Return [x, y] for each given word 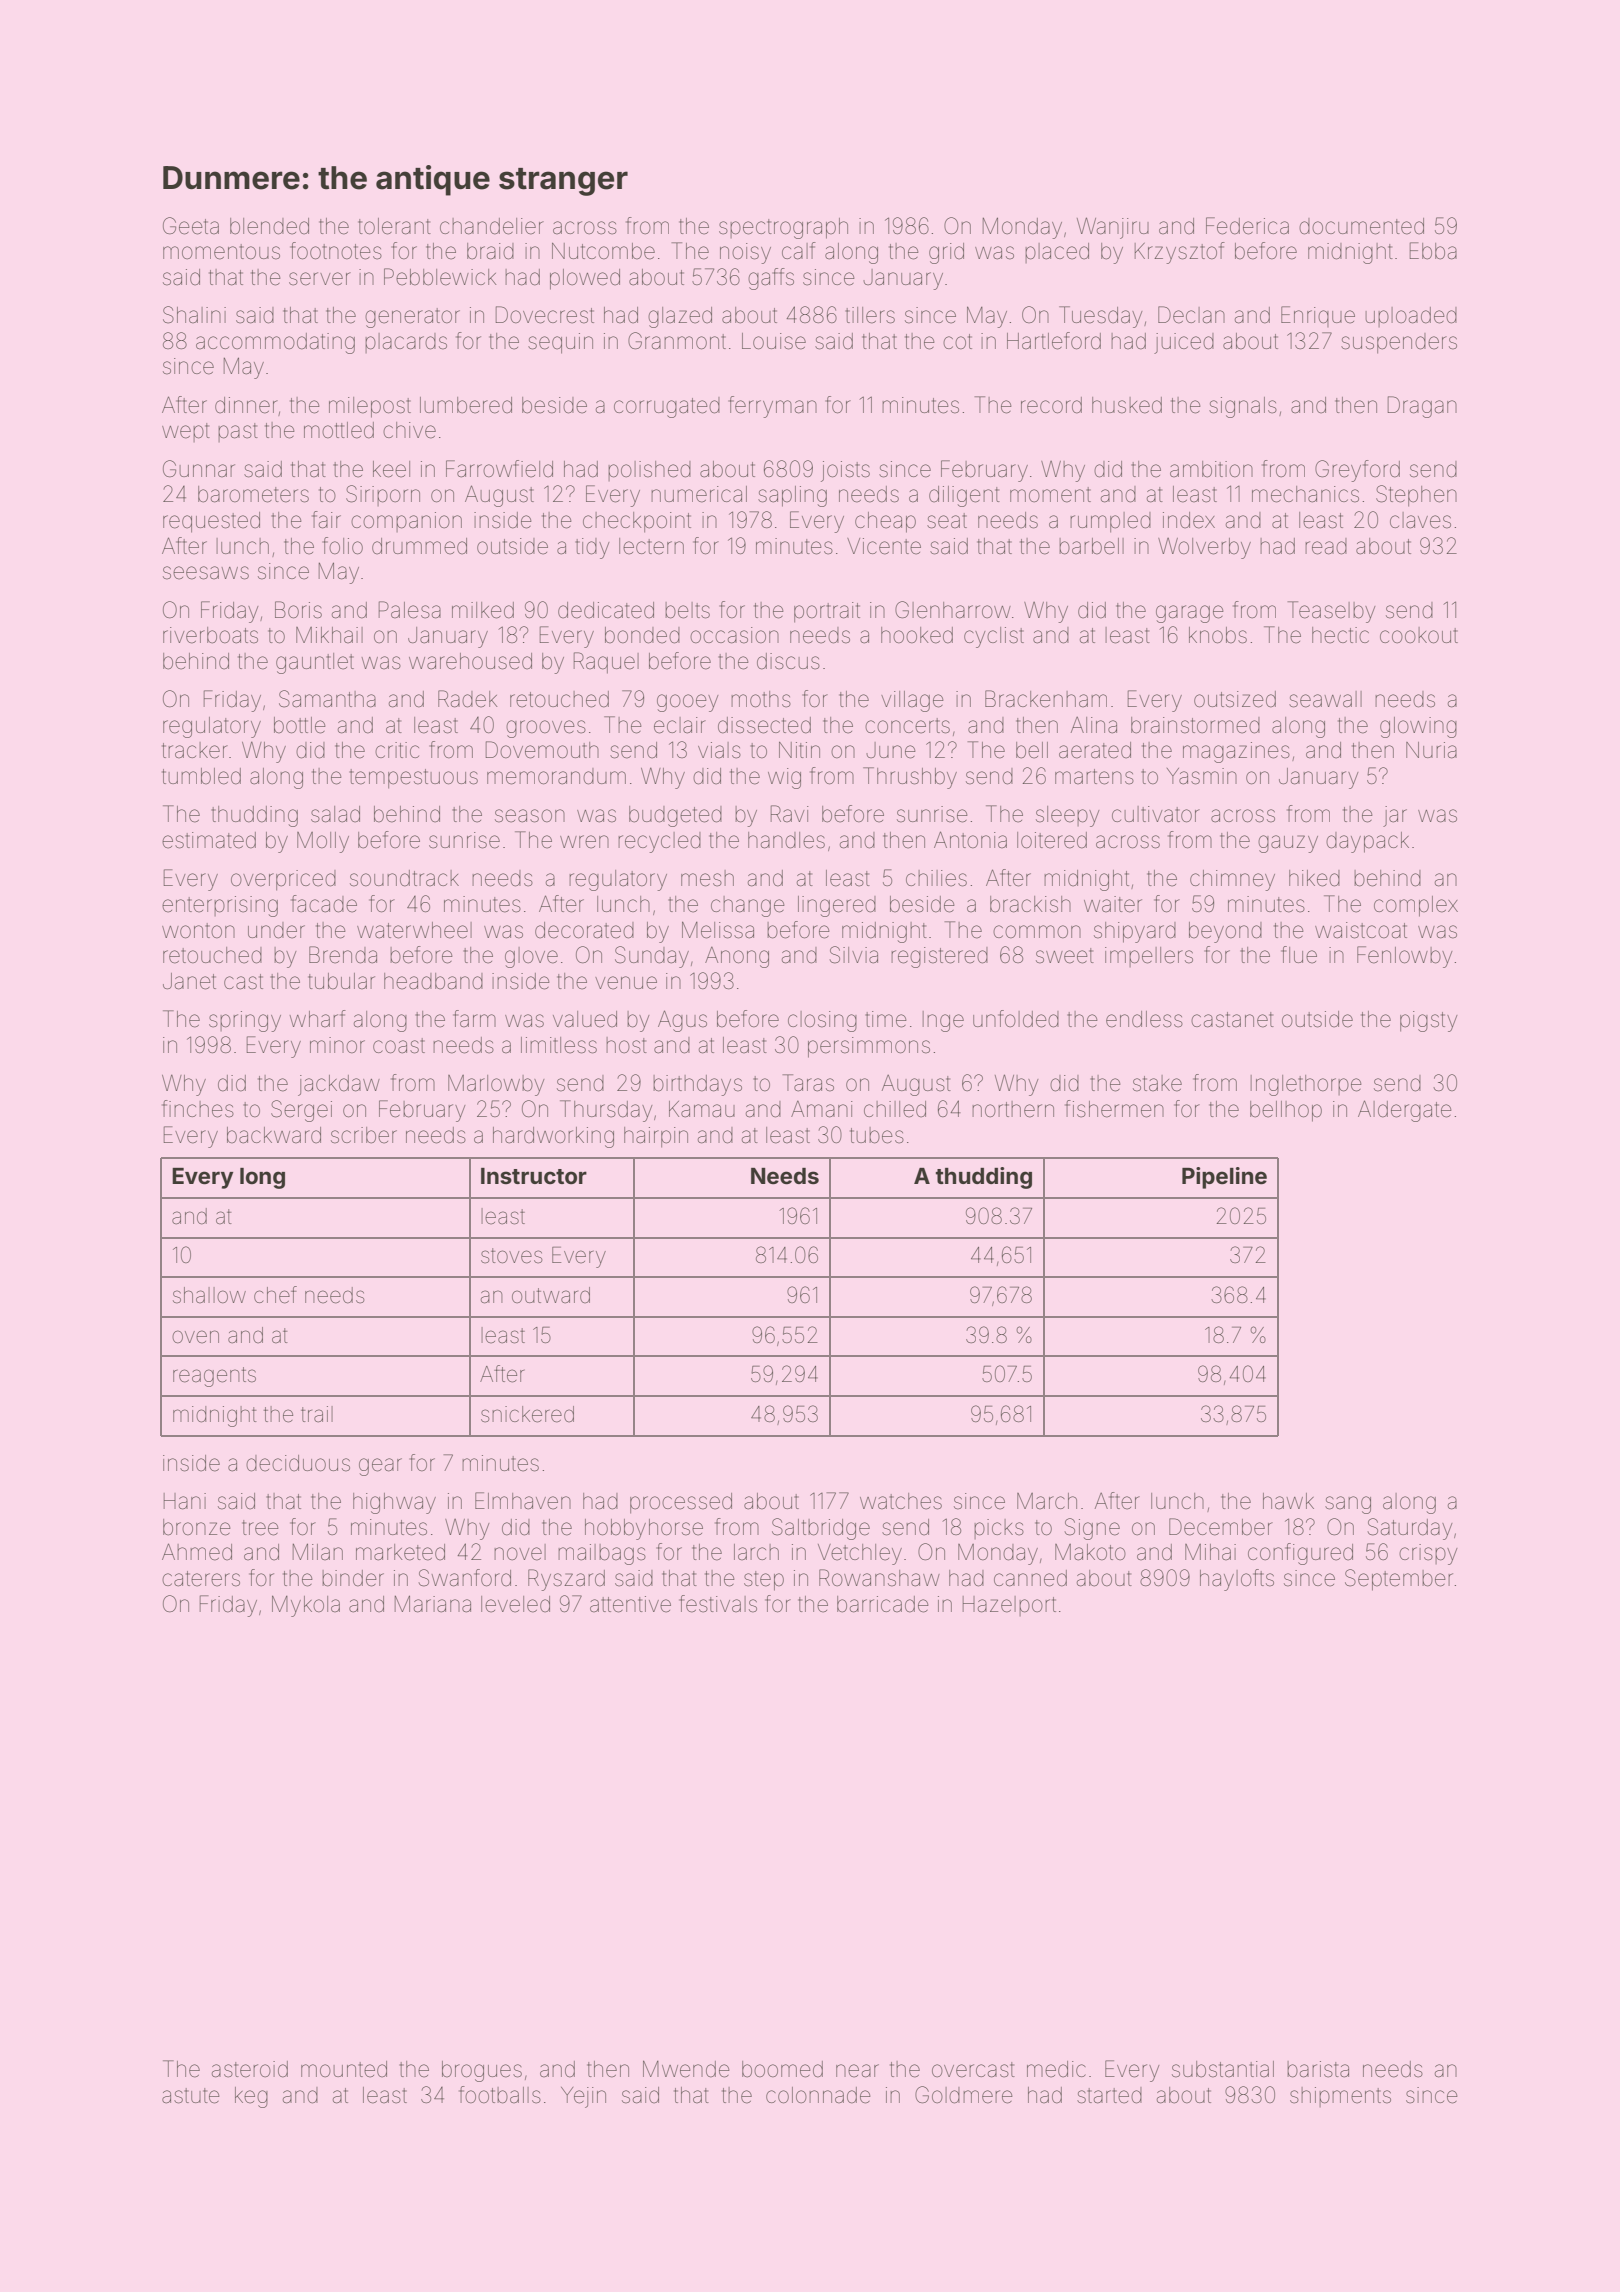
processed [681, 1503]
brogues [482, 2071]
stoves [511, 1256]
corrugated [667, 407]
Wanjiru [1113, 228]
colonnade [818, 2095]
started [1109, 2095]
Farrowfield [499, 469]
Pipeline [1224, 1178]
